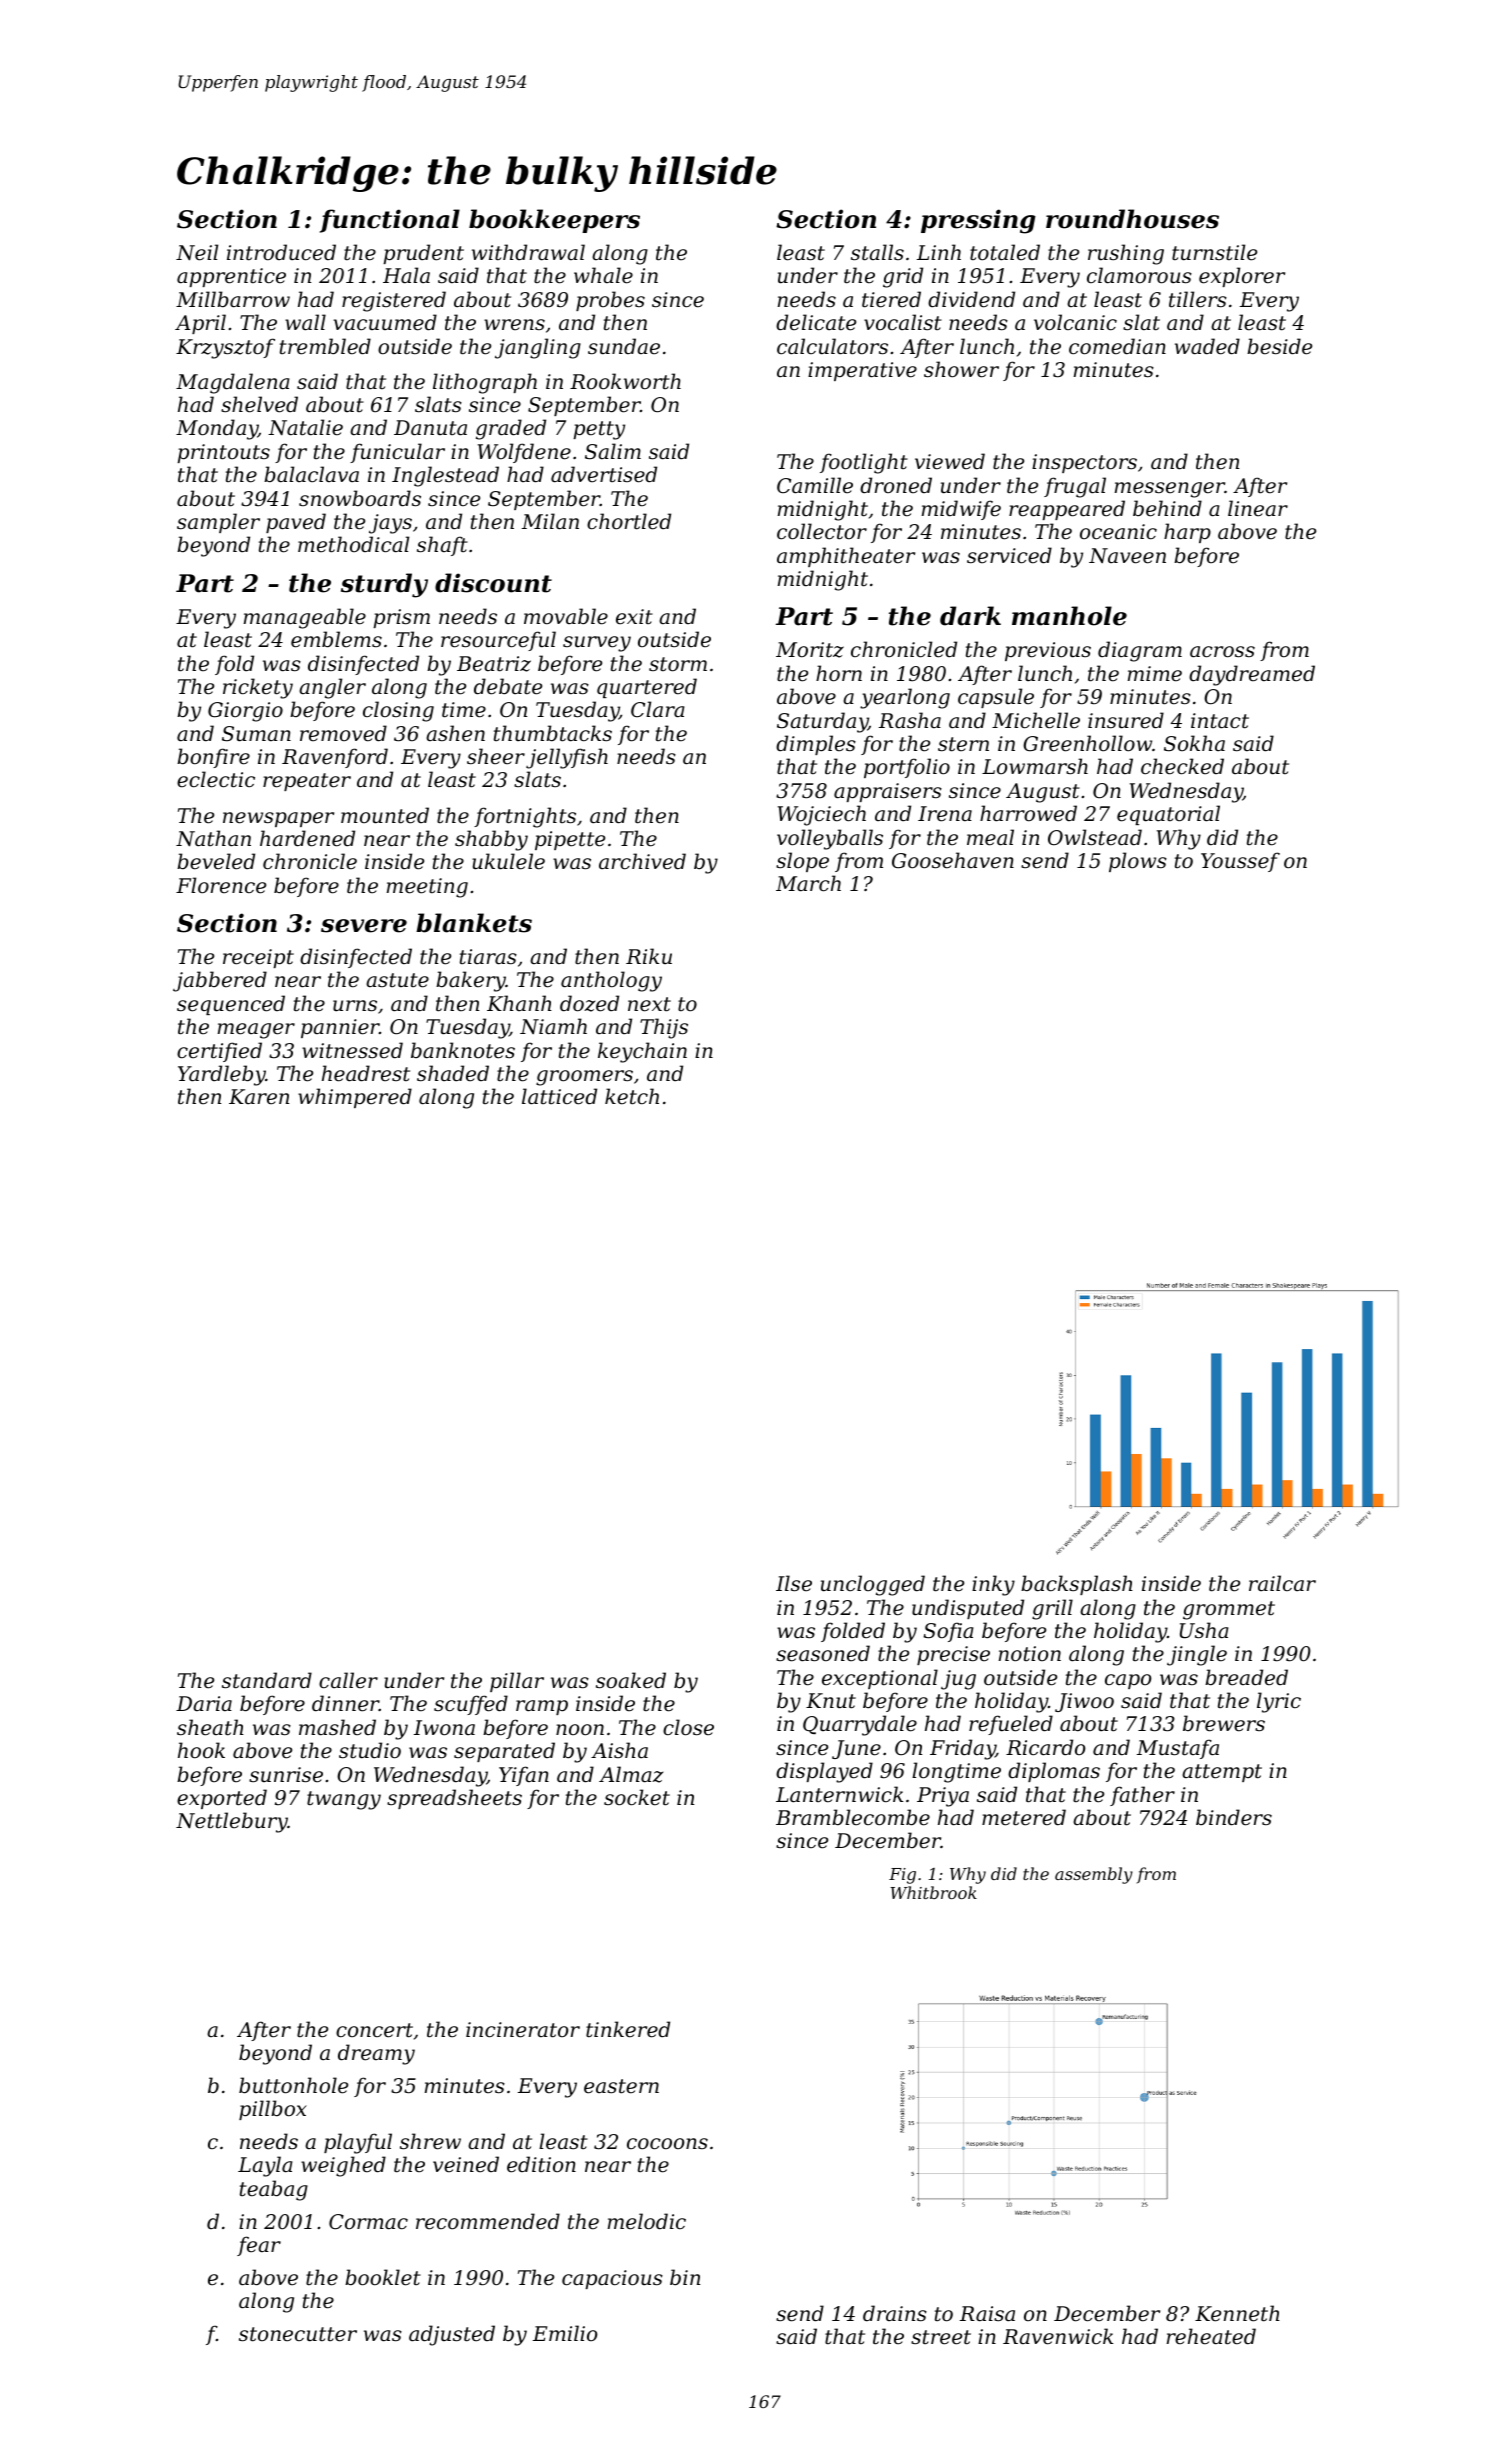  I want to click on fear, so click(259, 2246).
